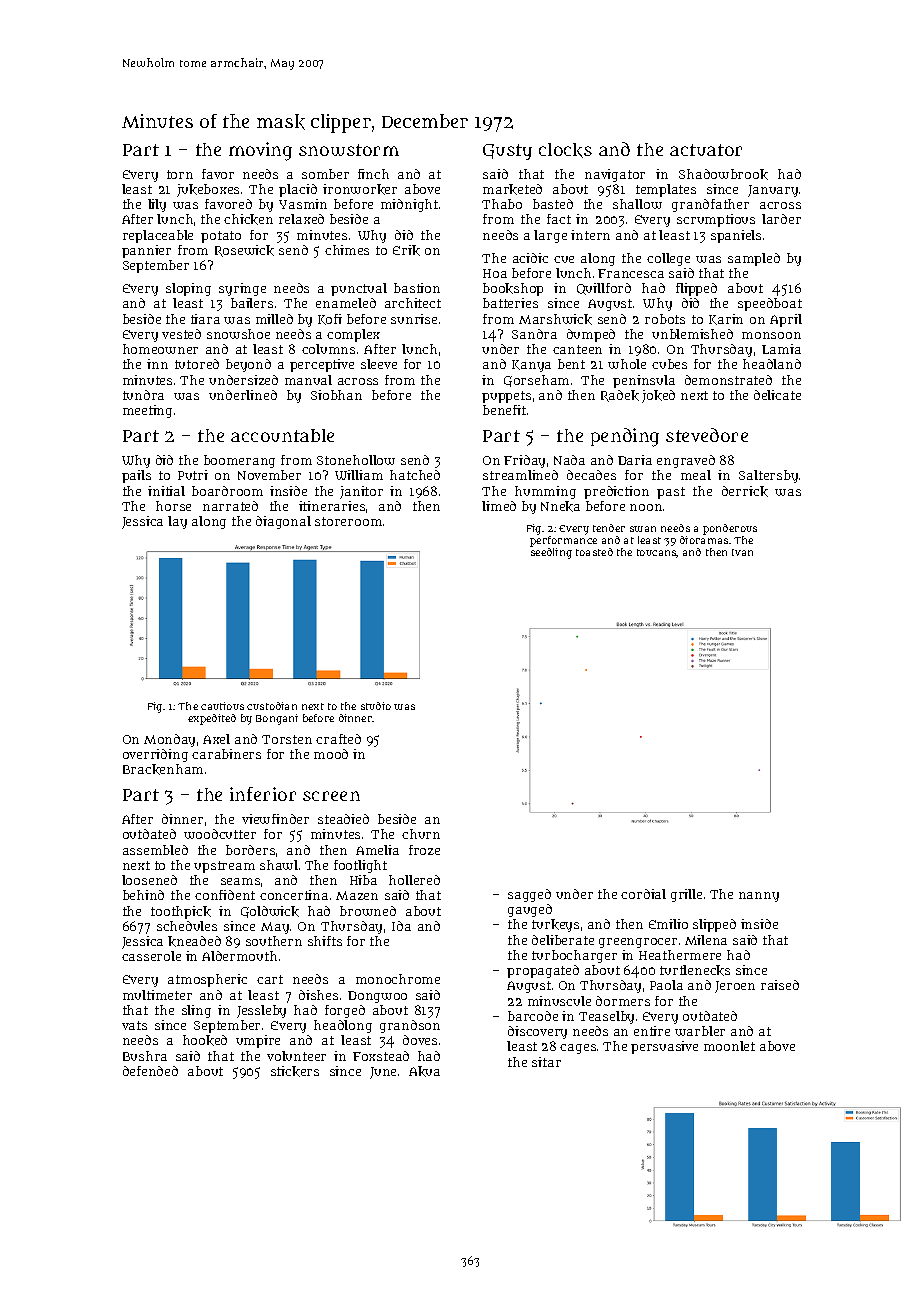 This screenshot has width=924, height=1308. I want to click on cautious, so click(222, 706).
